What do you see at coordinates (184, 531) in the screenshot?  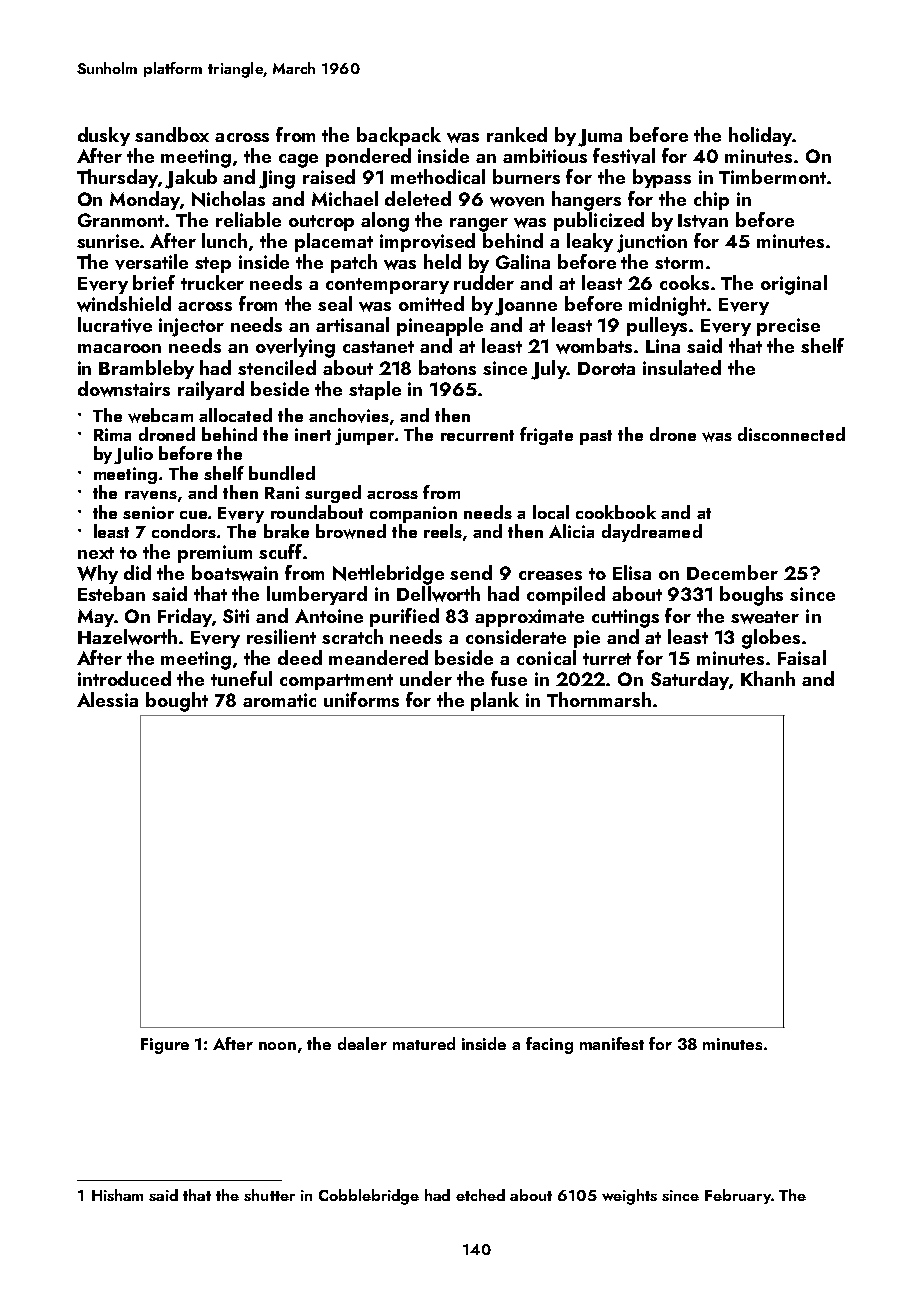 I see `condors` at bounding box center [184, 531].
